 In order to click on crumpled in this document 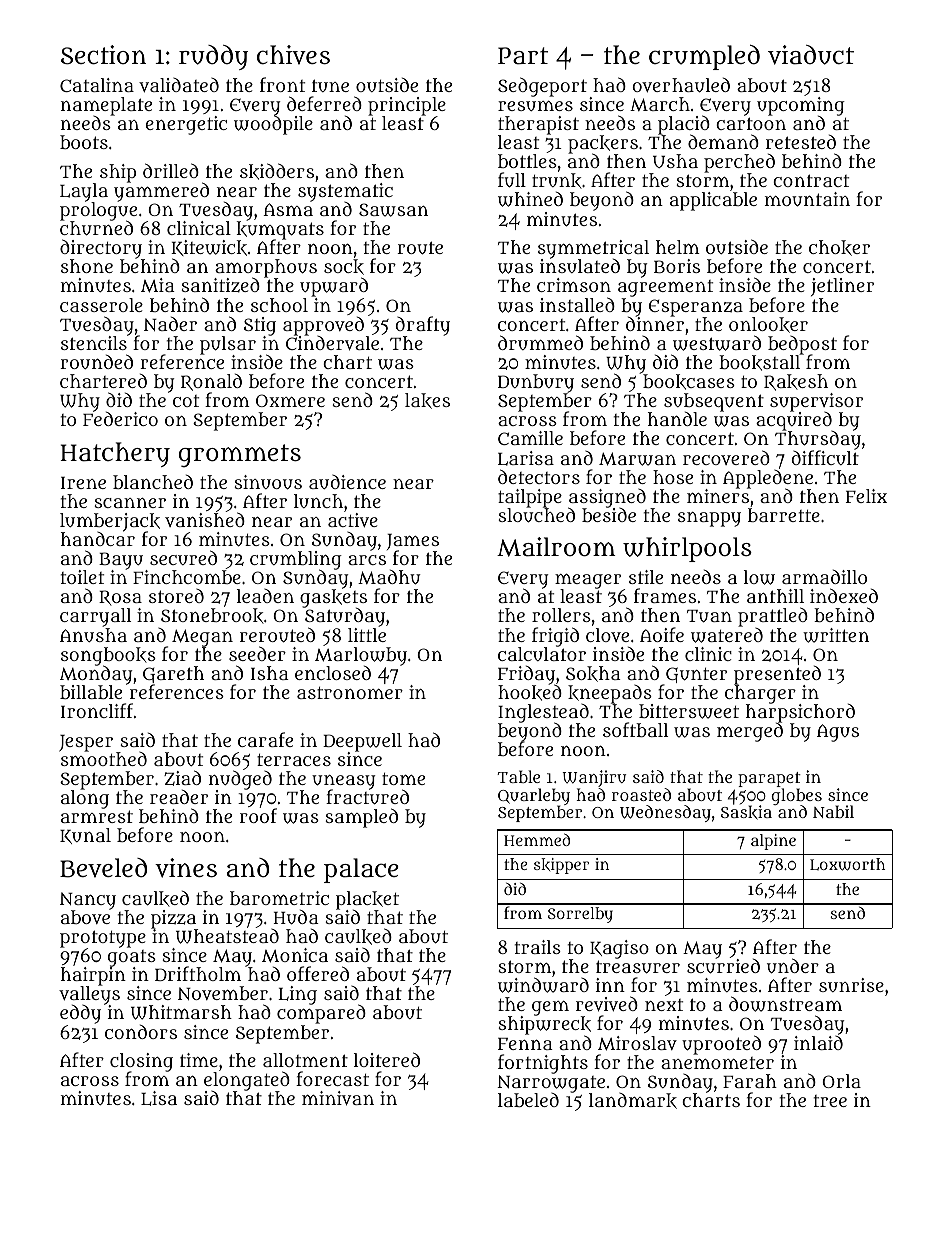, I will do `click(704, 57)`.
